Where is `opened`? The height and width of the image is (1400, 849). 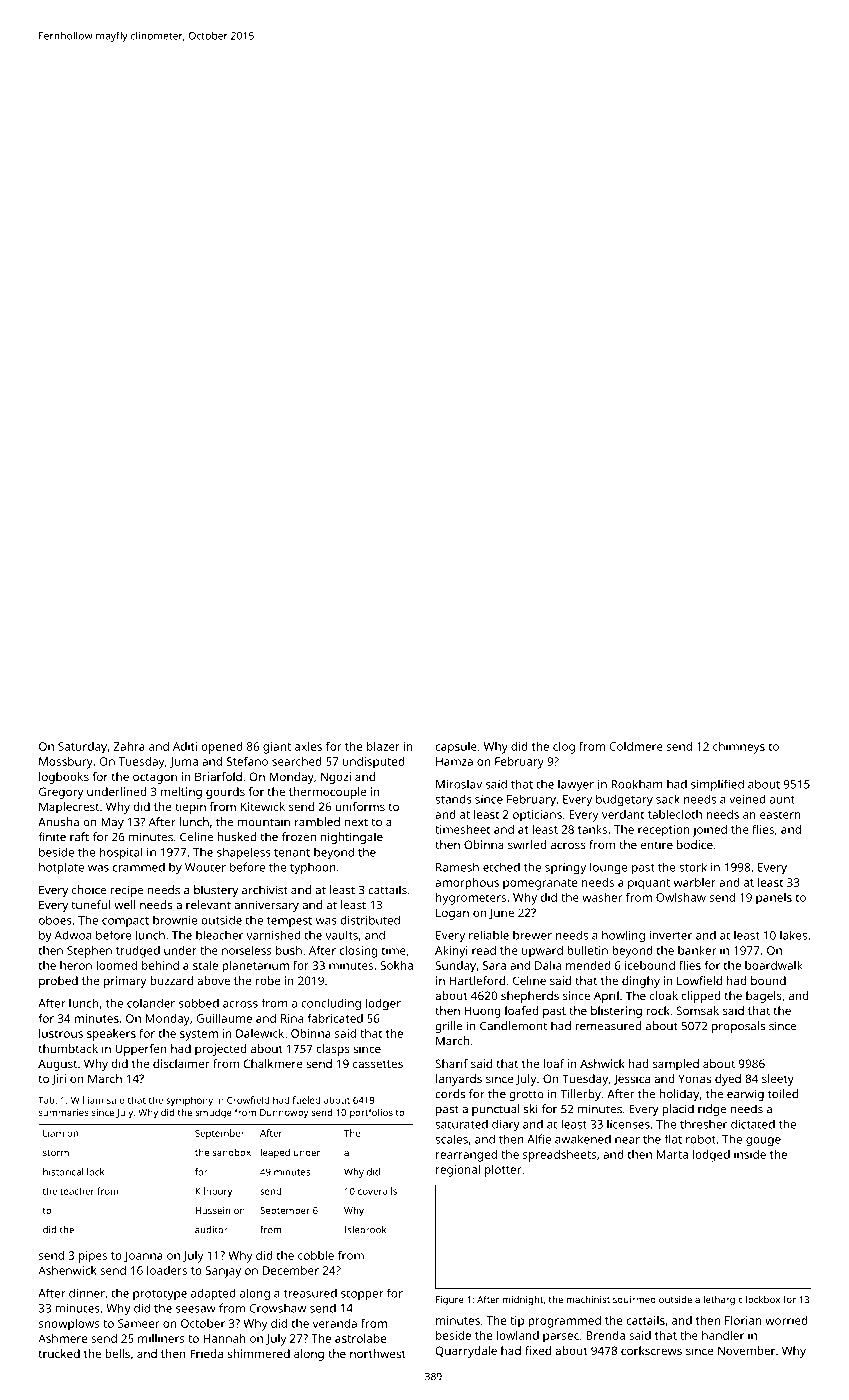
opened is located at coordinates (222, 748).
